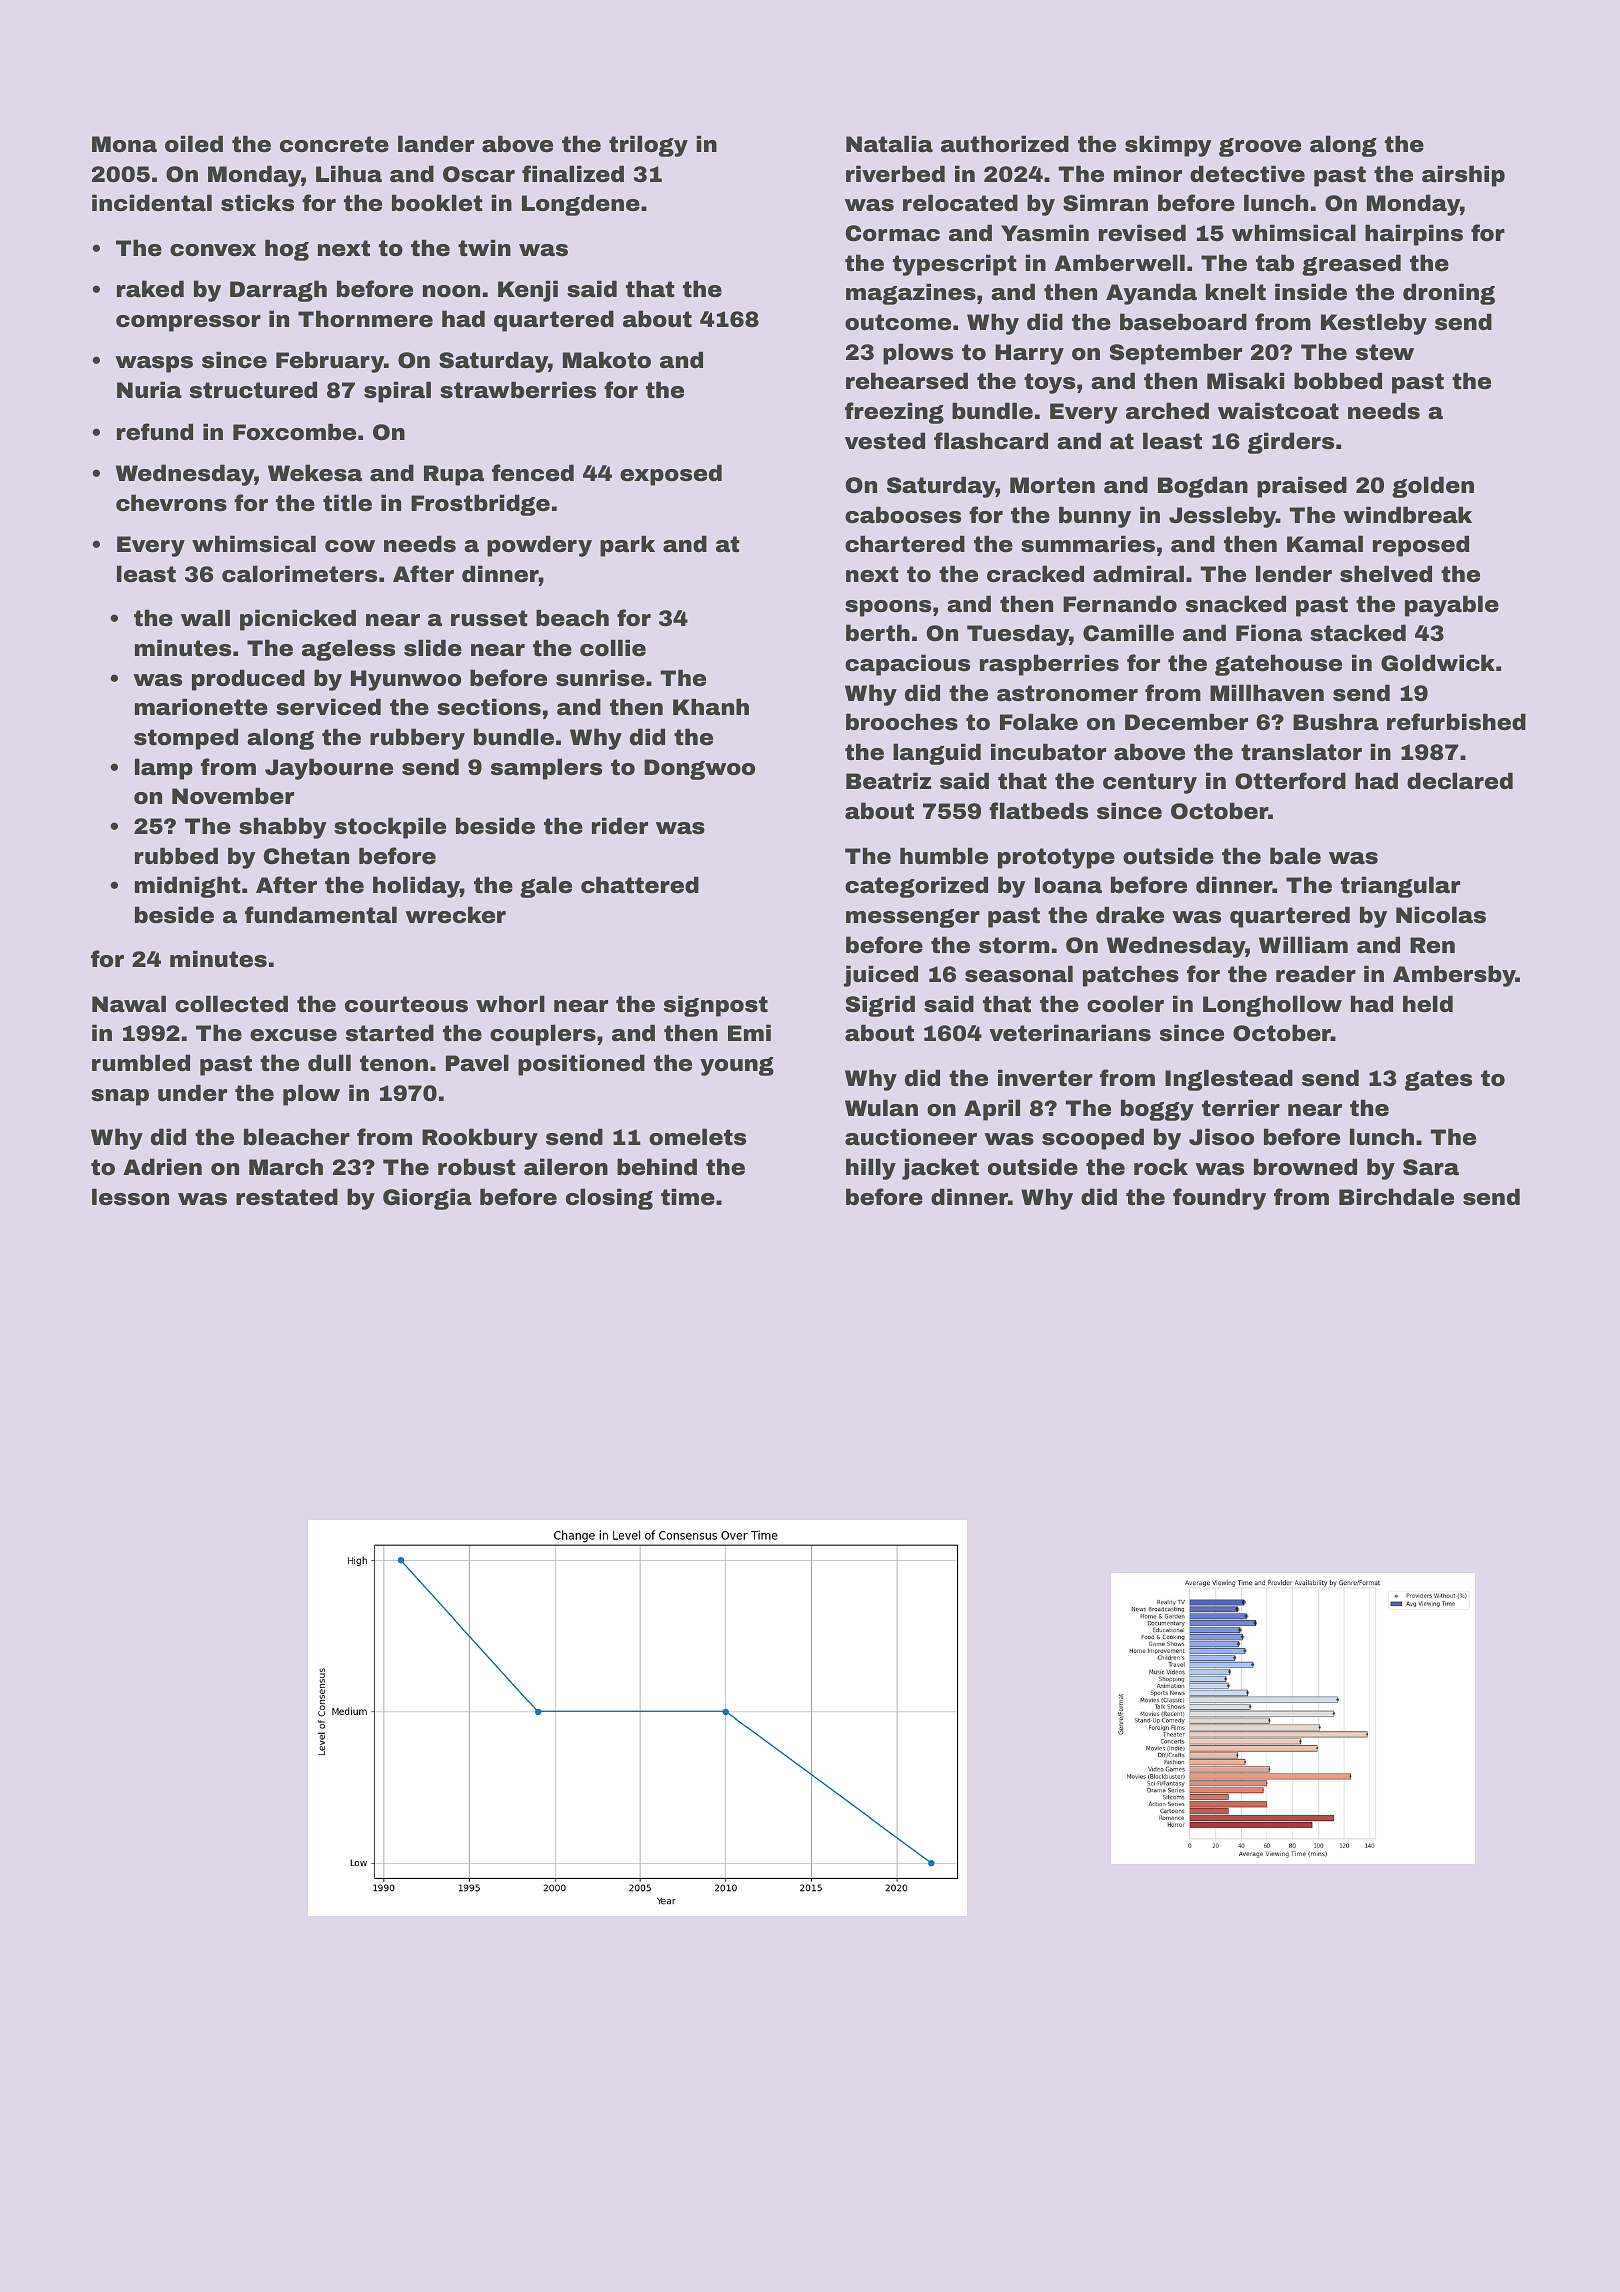 The width and height of the screenshot is (1620, 2292). I want to click on Simran, so click(1105, 203).
